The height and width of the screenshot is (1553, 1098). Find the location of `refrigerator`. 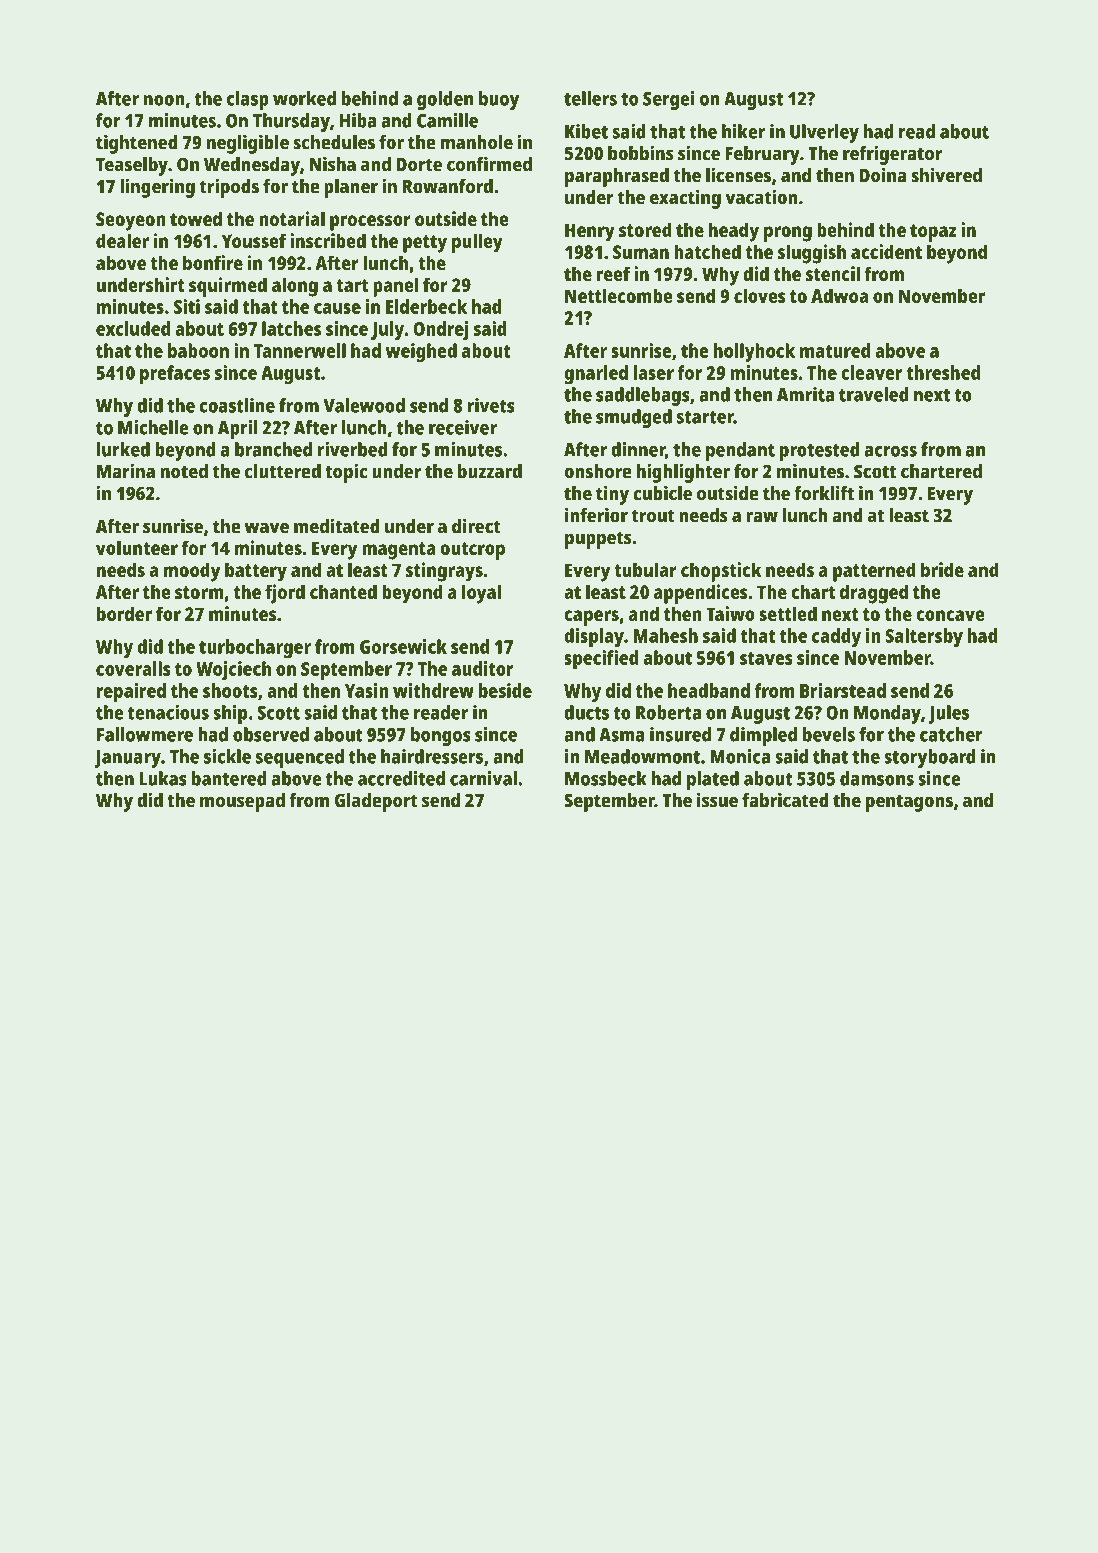

refrigerator is located at coordinates (892, 155).
